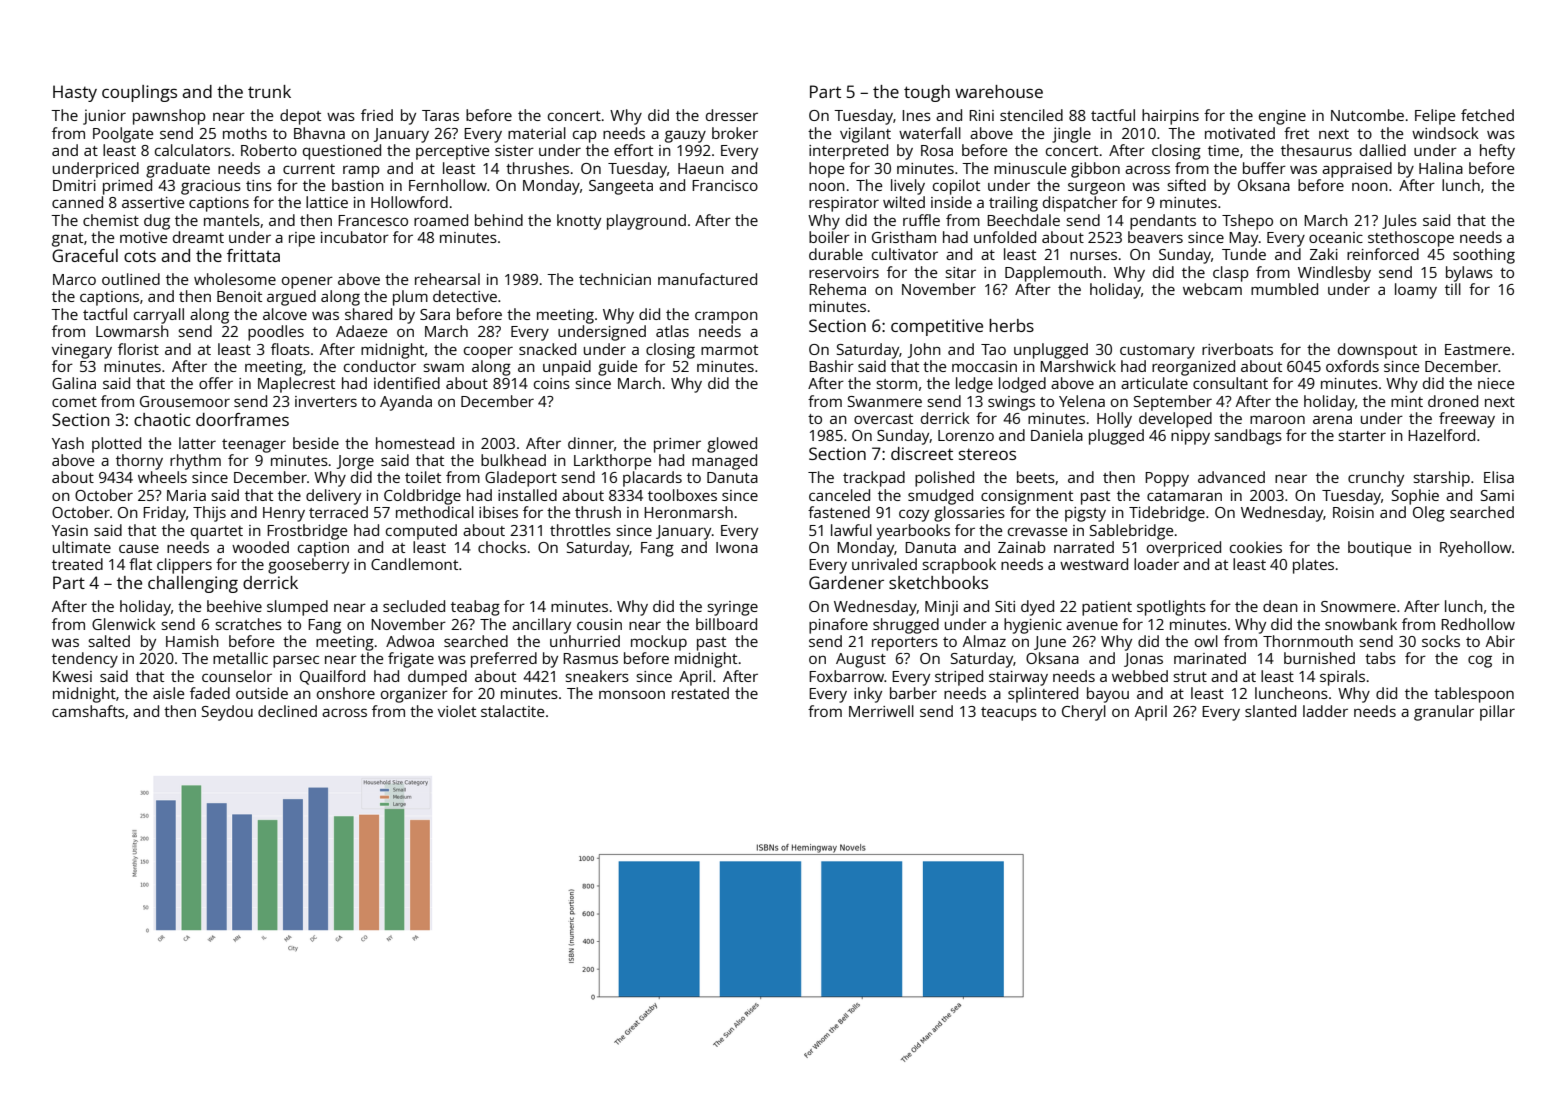  I want to click on Jorge, so click(355, 462).
